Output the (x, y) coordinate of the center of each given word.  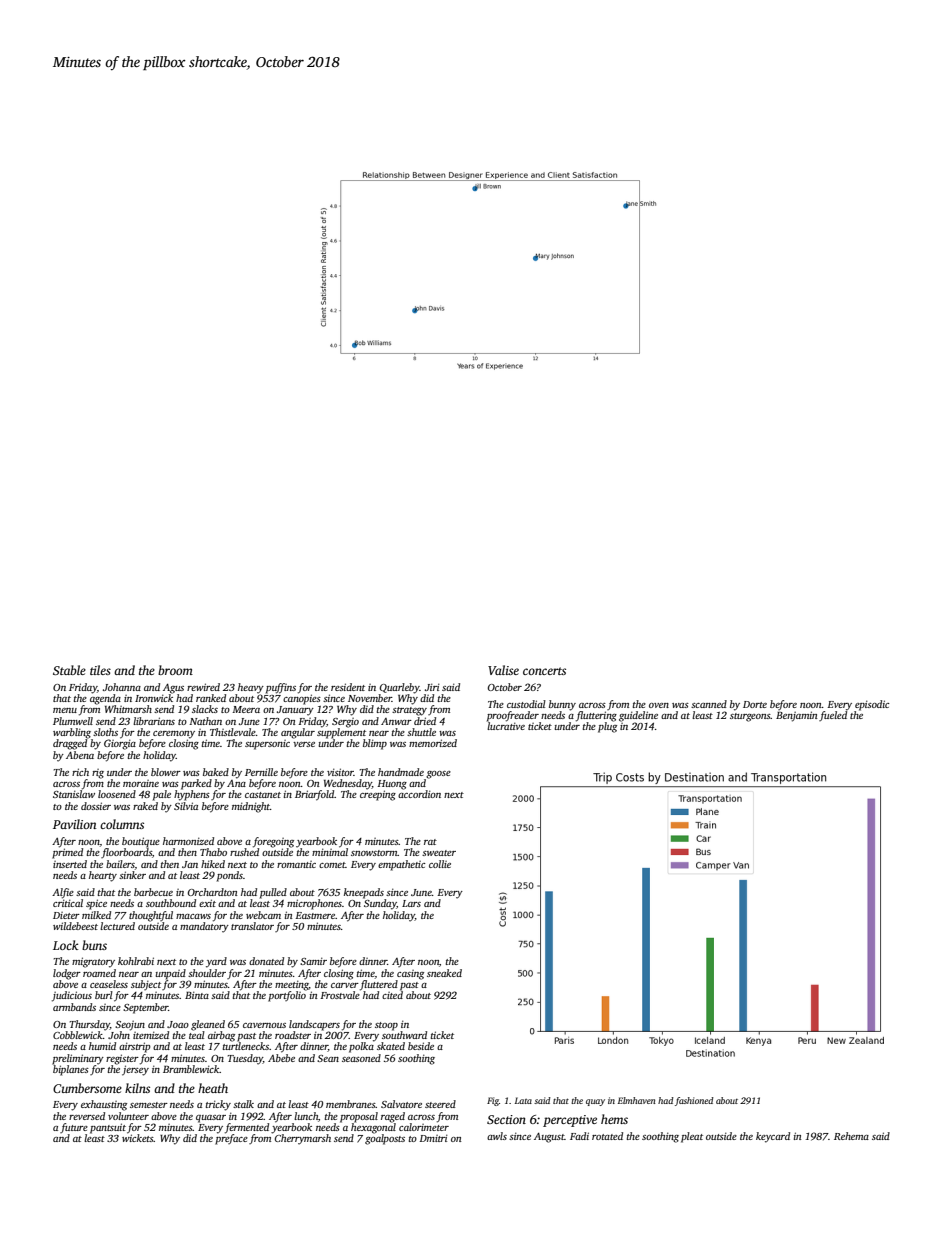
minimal (330, 852)
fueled (833, 716)
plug (607, 727)
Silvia (186, 806)
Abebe (281, 1058)
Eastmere (315, 915)
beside (421, 1046)
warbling (72, 733)
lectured (117, 926)
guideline (638, 716)
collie (440, 864)
